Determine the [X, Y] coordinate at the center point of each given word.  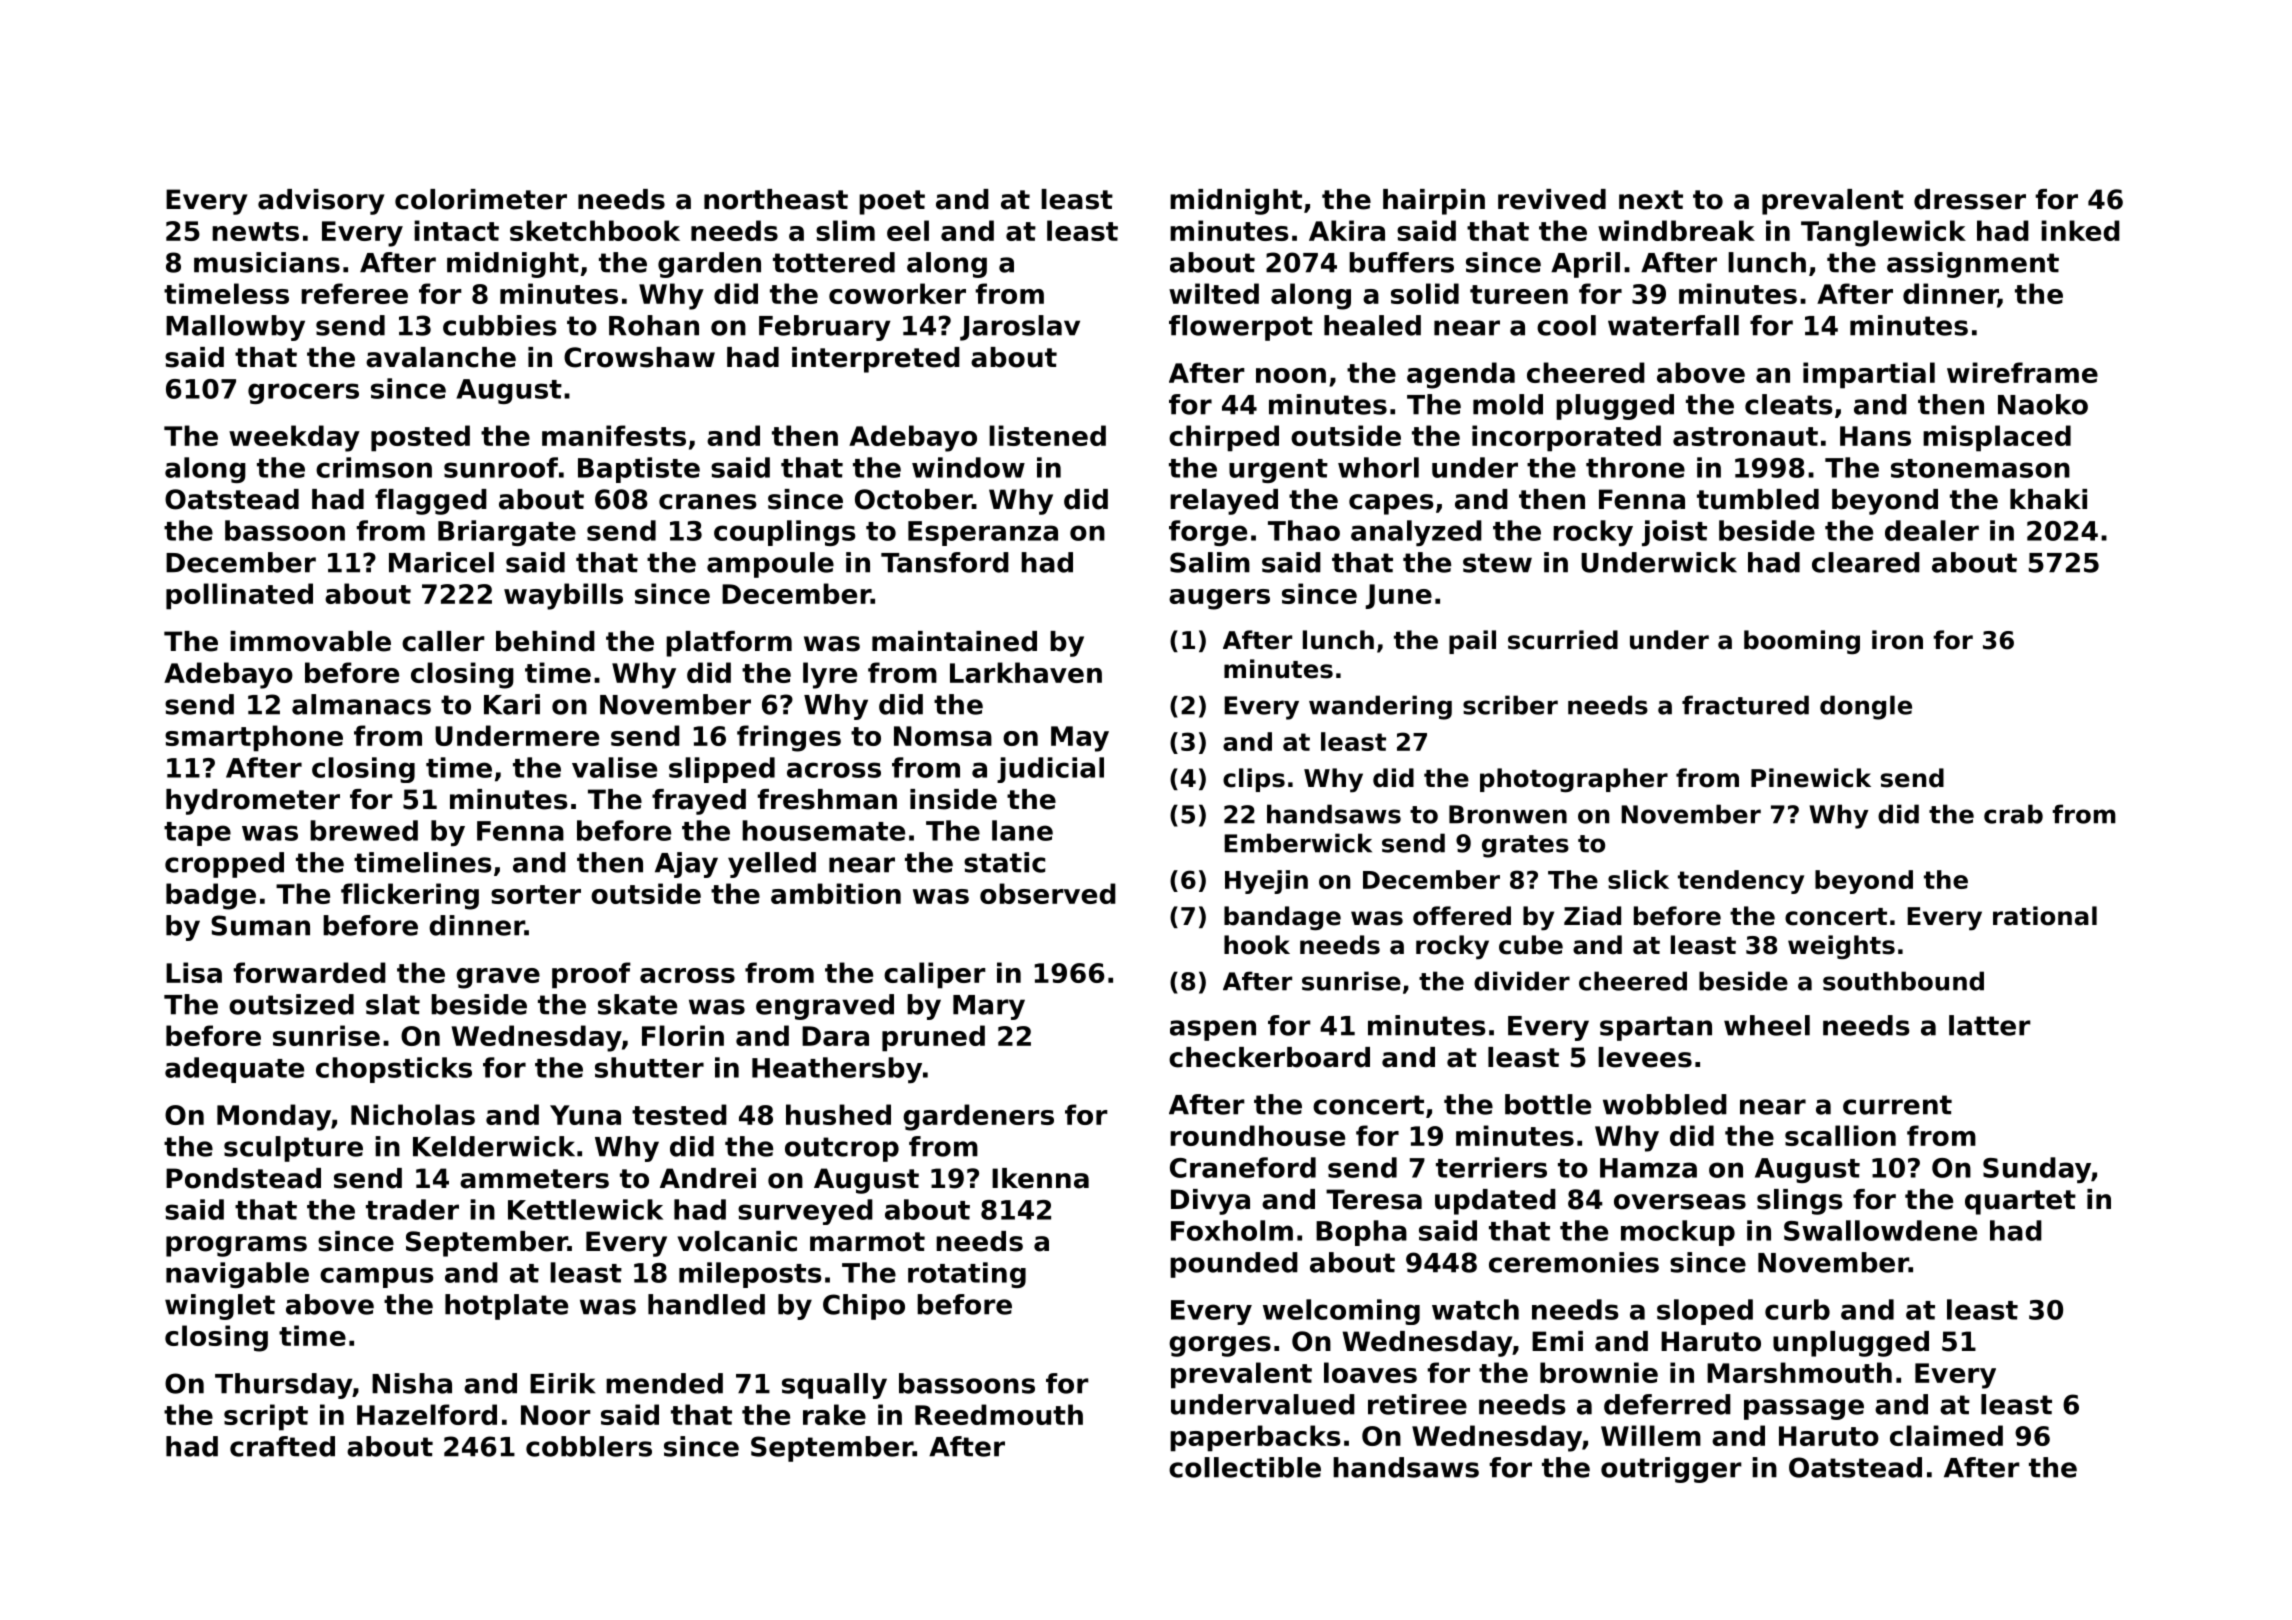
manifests [614, 435]
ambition [836, 893]
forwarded [309, 972]
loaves [1370, 1372]
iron [1897, 640]
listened [1047, 435]
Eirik [562, 1383]
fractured [1745, 705]
